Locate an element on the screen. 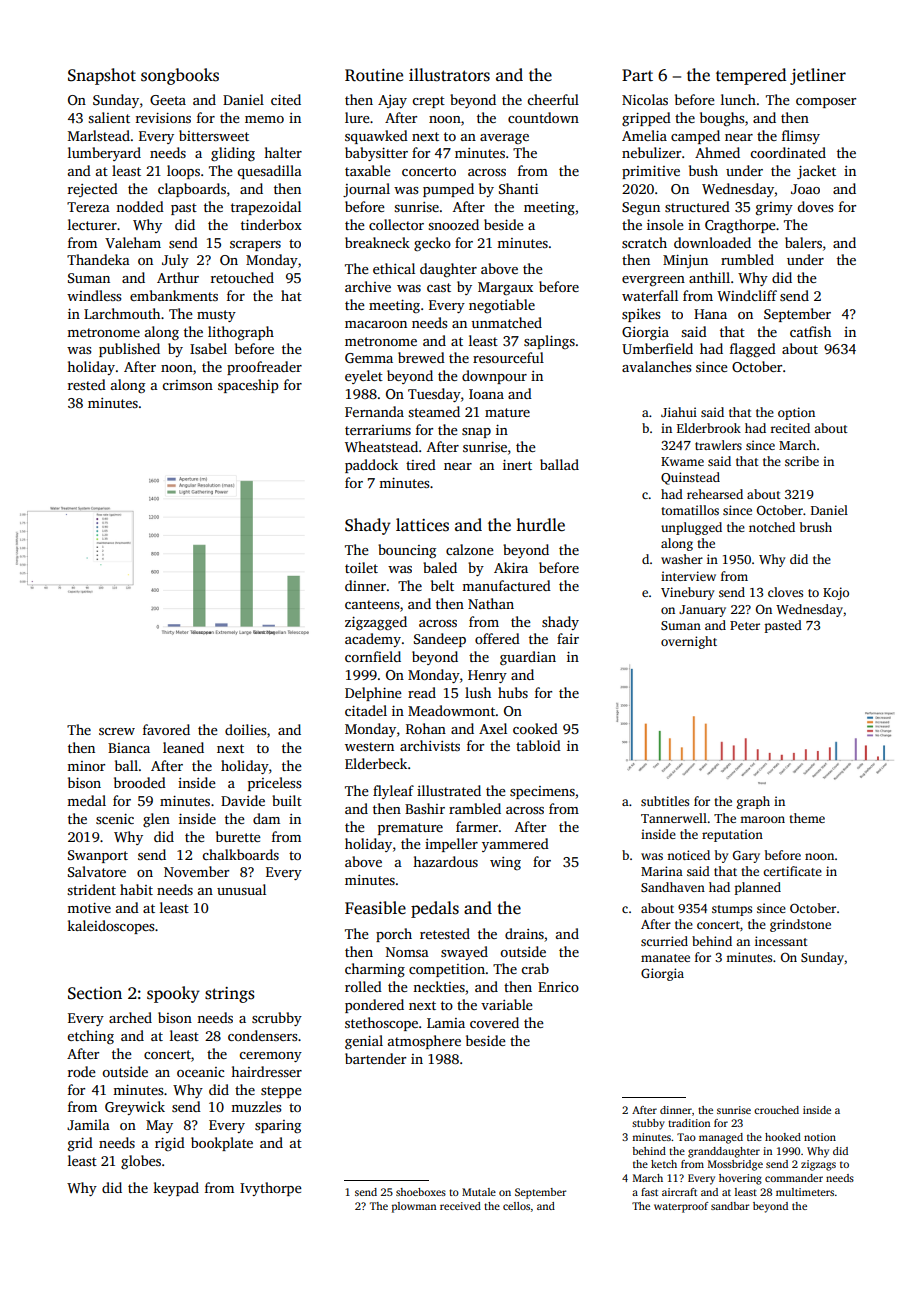 The image size is (924, 1308). shoeboxes is located at coordinates (421, 1192).
